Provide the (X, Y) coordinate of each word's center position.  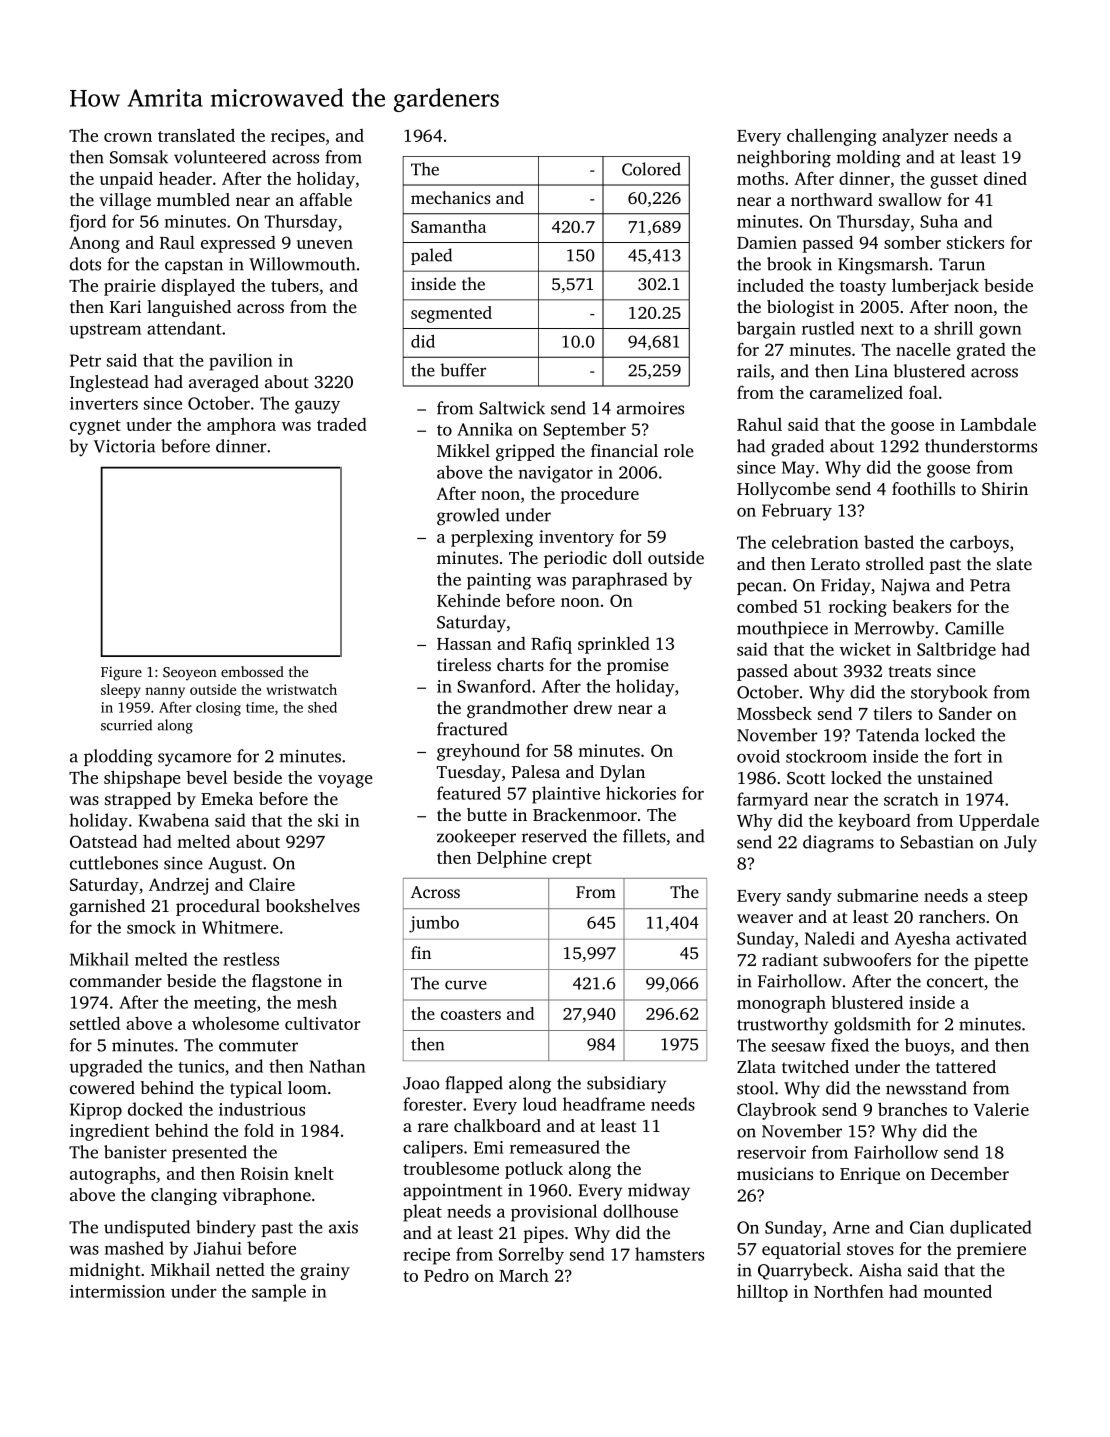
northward (832, 199)
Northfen (849, 1291)
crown (128, 137)
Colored (651, 169)
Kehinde (468, 600)
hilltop (762, 1293)
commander (116, 980)
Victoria (124, 446)
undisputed (147, 1228)
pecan (759, 588)
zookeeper (476, 837)
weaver (765, 918)
